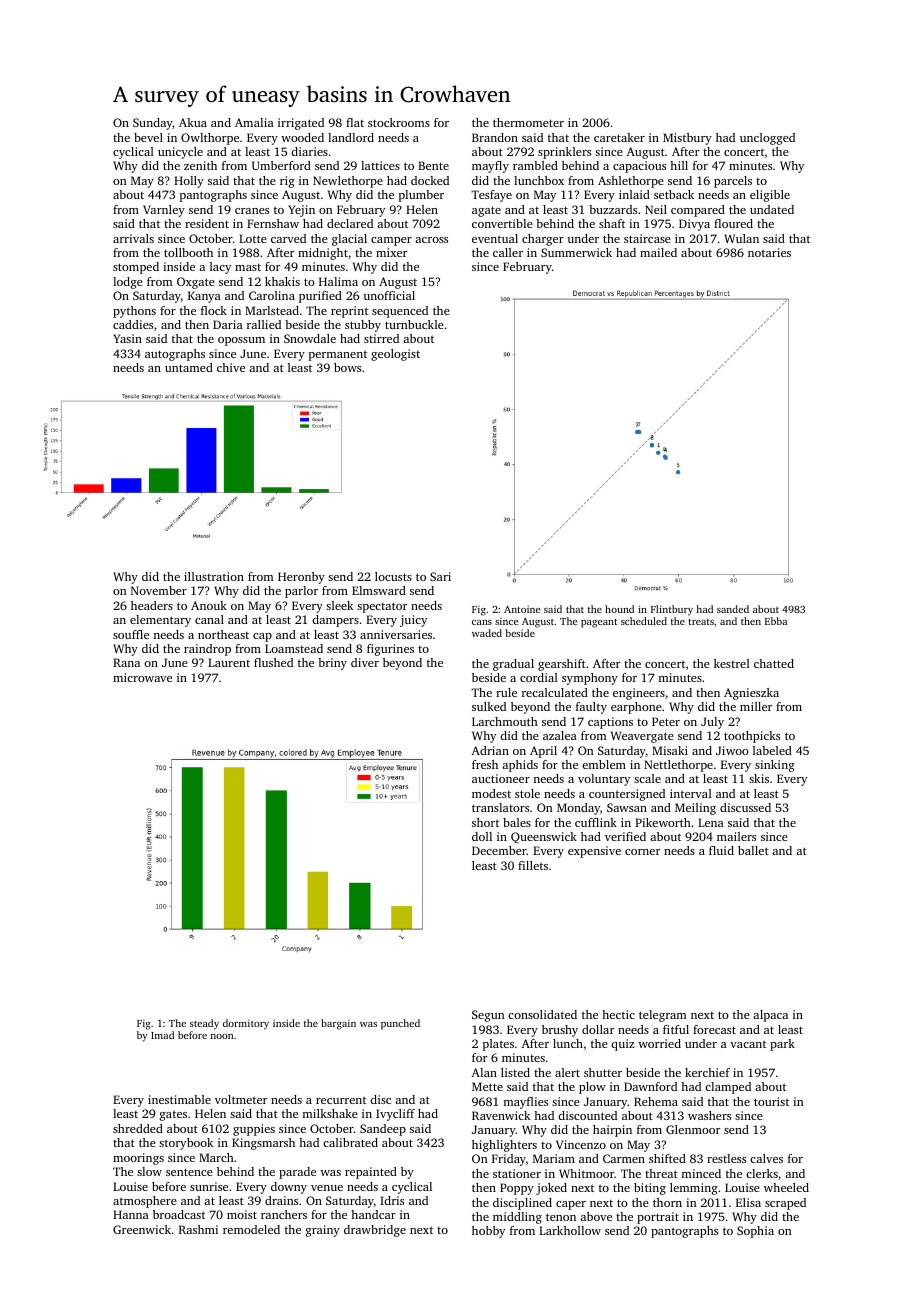 This page has width=924, height=1308. Describe the element at coordinates (209, 1186) in the page. I see `sunrise` at that location.
